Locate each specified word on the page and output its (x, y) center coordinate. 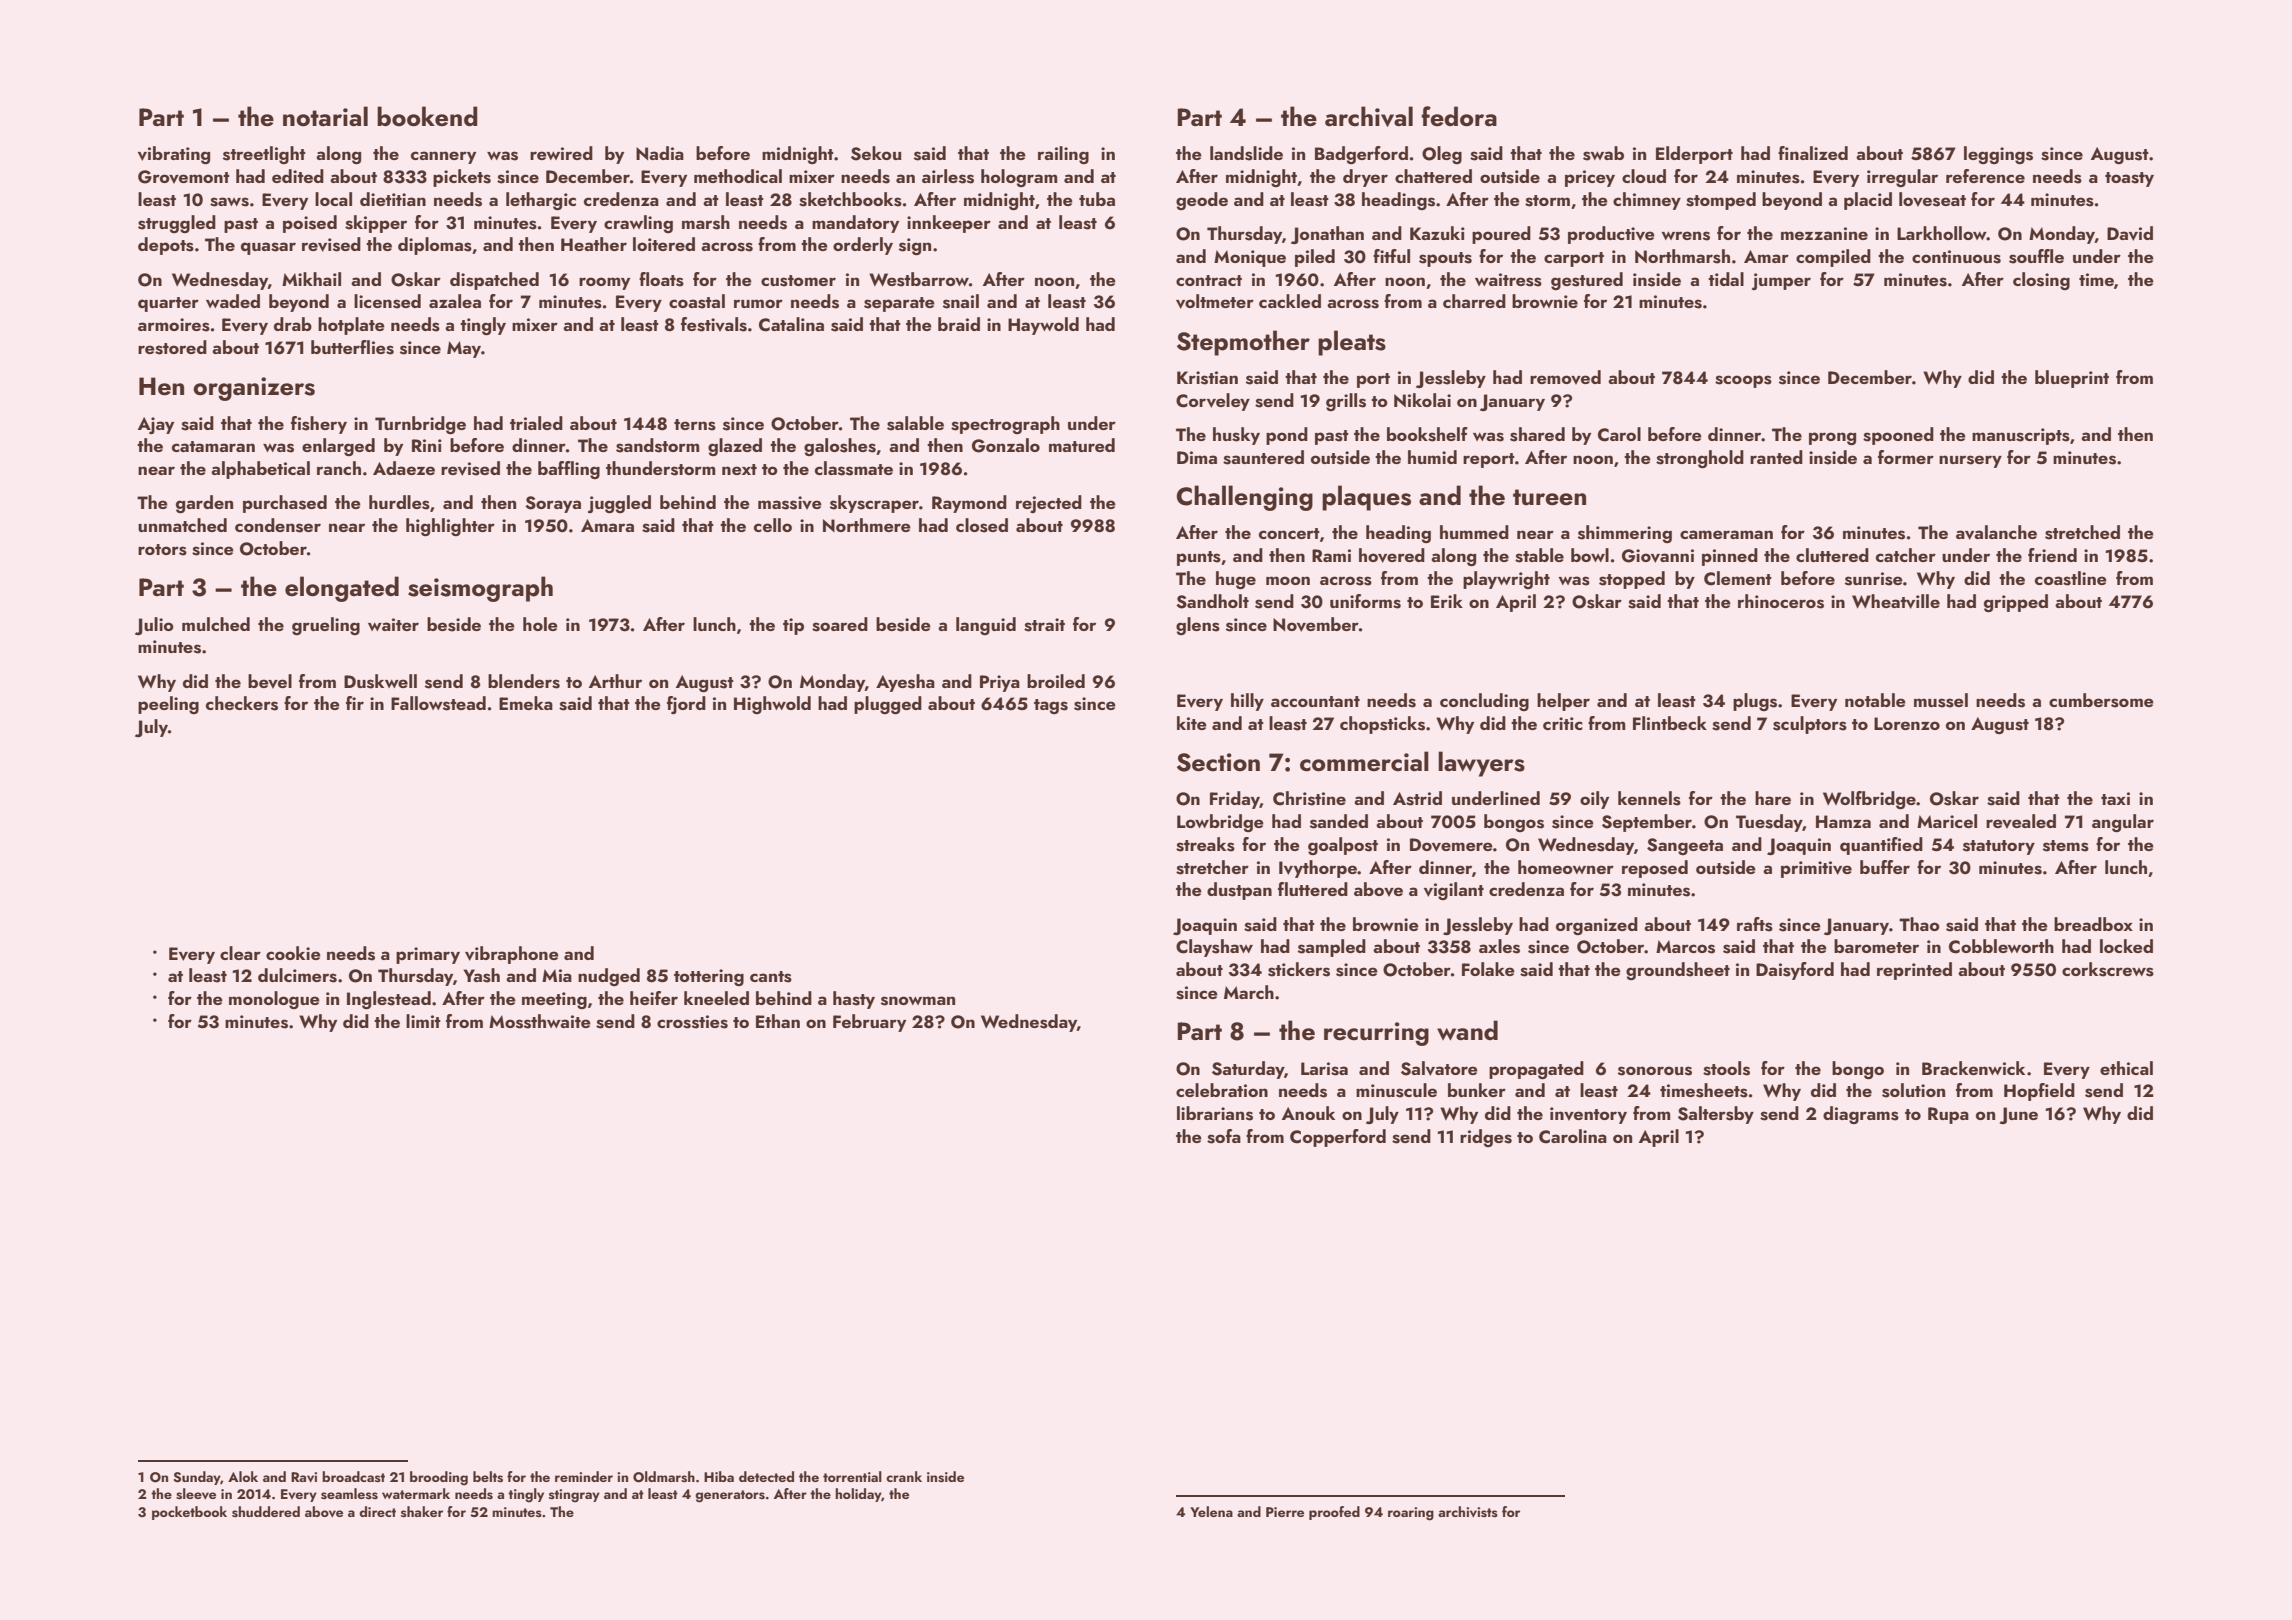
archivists (1468, 1512)
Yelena (1211, 1511)
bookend (427, 116)
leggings (1998, 155)
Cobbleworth (2001, 946)
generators (730, 1496)
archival (1369, 116)
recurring (1376, 1034)
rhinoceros (1781, 601)
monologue (274, 1000)
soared (840, 624)
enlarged (338, 447)
